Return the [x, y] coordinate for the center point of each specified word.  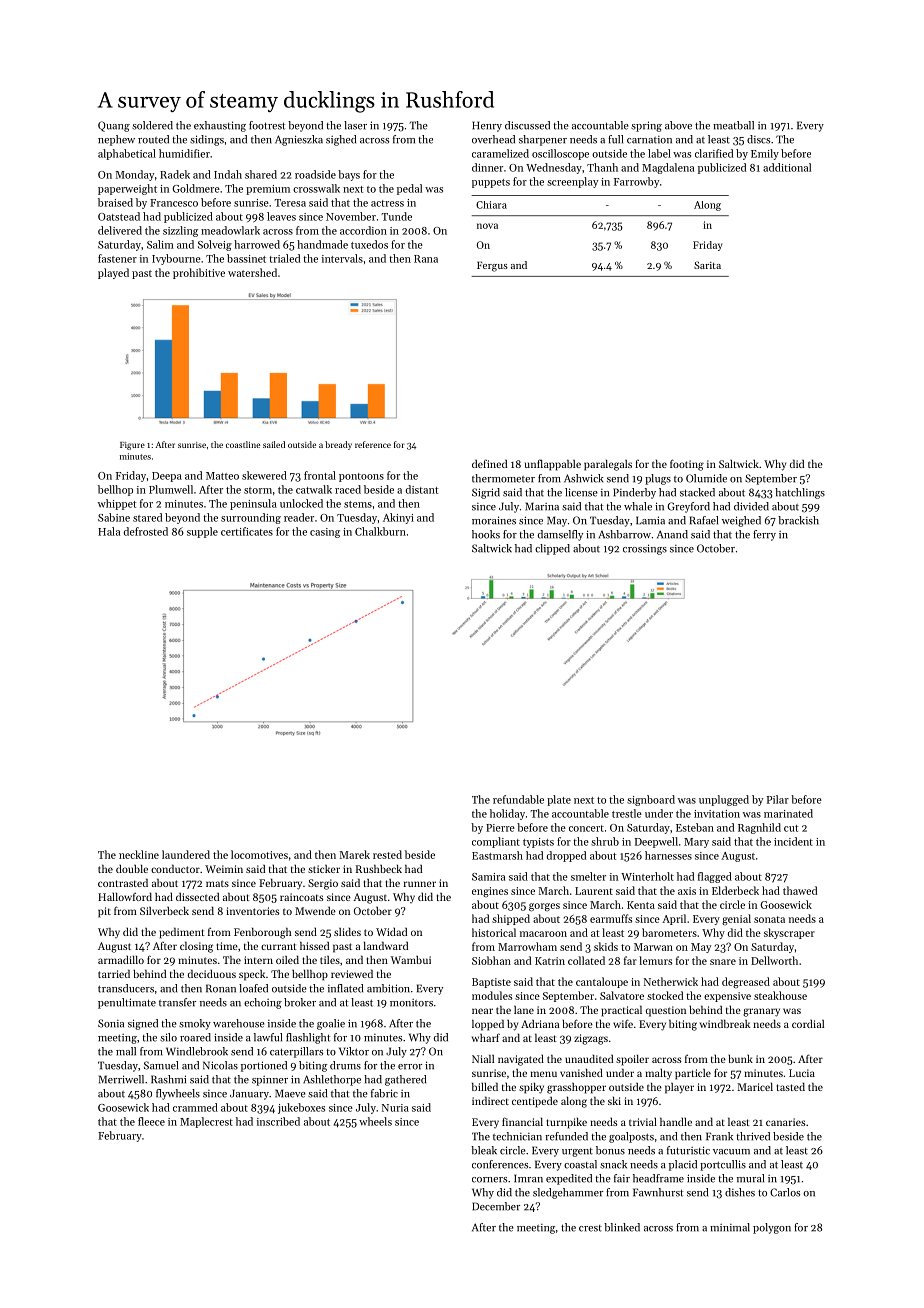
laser [355, 125]
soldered [152, 125]
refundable [518, 799]
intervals [342, 258]
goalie [331, 1024]
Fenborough [263, 933]
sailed [274, 444]
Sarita [707, 265]
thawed [800, 890]
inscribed [278, 1121]
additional [787, 167]
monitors [411, 1003]
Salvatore [622, 995]
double [132, 868]
